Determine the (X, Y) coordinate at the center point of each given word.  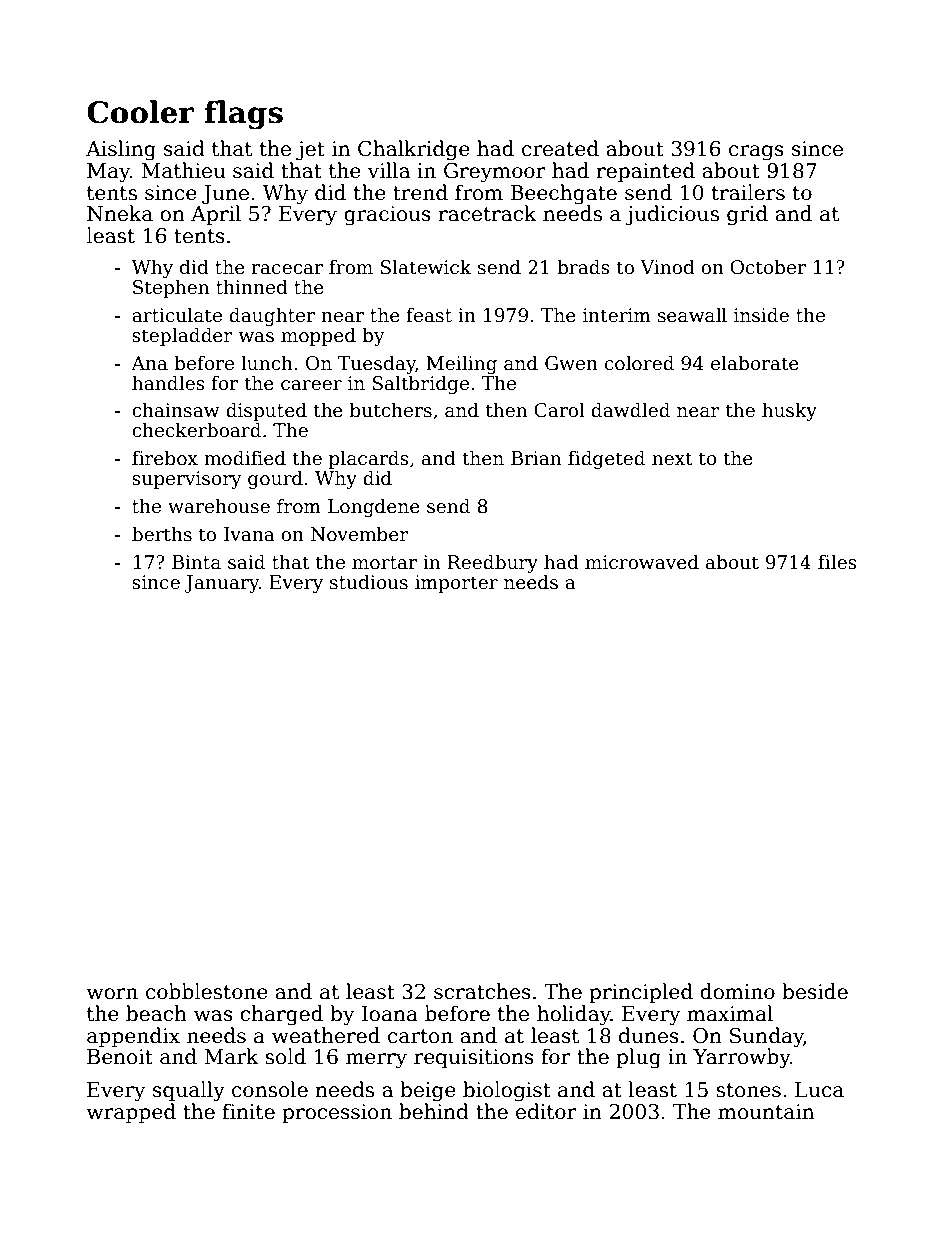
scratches (482, 991)
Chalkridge (414, 150)
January (221, 584)
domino (737, 991)
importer (456, 584)
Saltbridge (421, 384)
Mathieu (183, 170)
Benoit (120, 1057)
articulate (177, 315)
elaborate (755, 363)
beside (815, 991)
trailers (748, 192)
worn (112, 994)
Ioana (389, 1014)
